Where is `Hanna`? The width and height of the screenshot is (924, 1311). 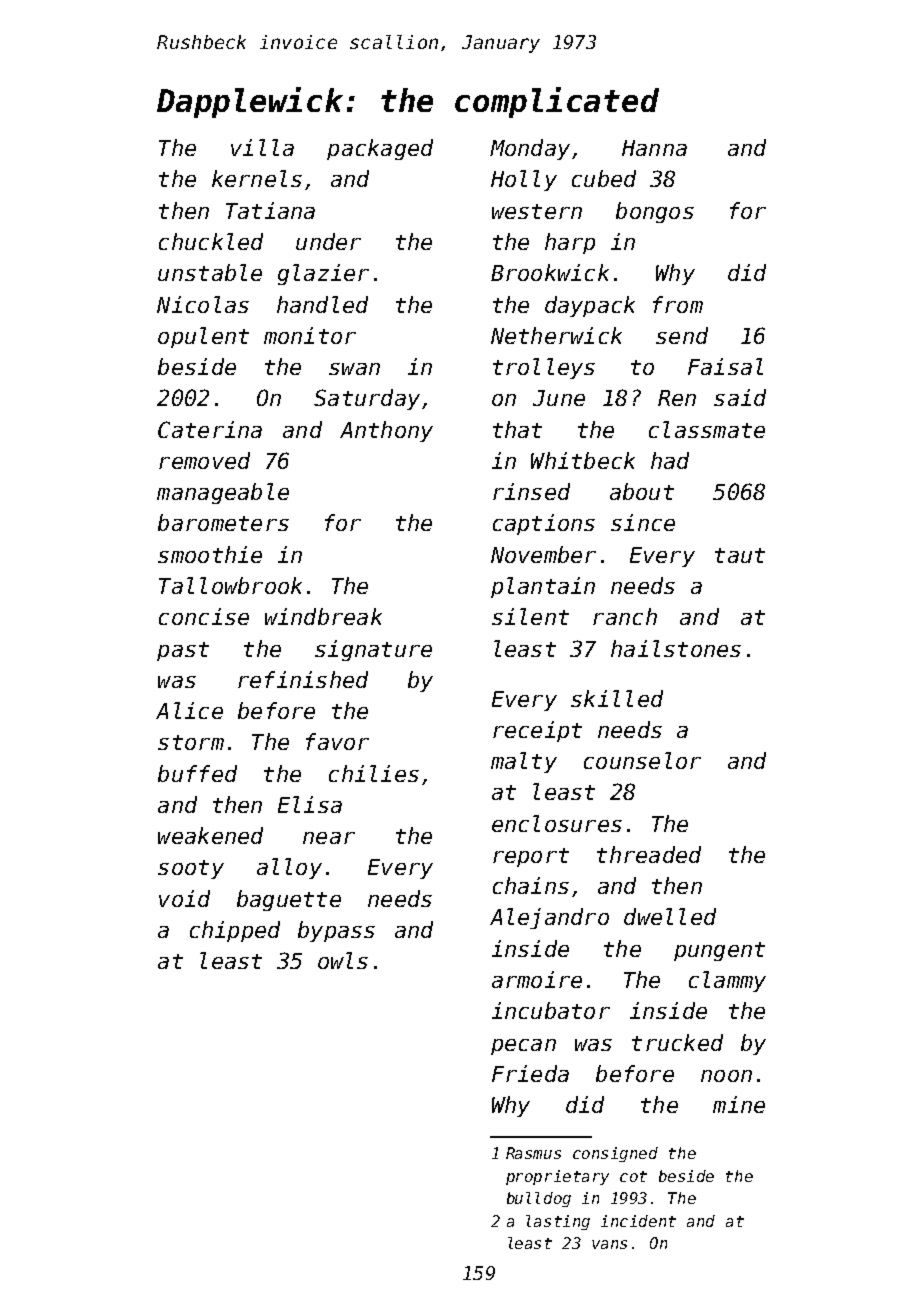 Hanna is located at coordinates (654, 148).
